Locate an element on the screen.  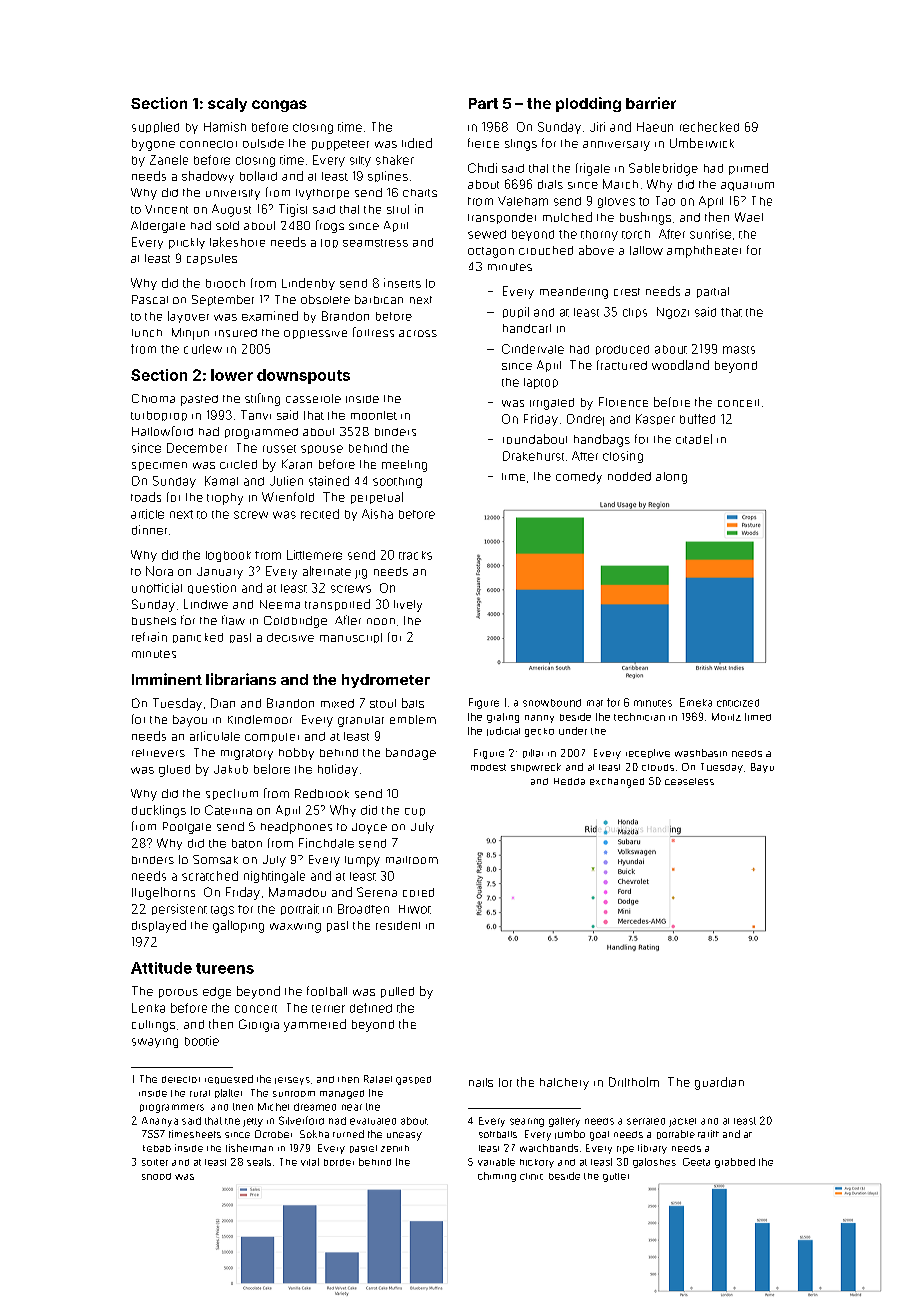
congas is located at coordinates (279, 106).
